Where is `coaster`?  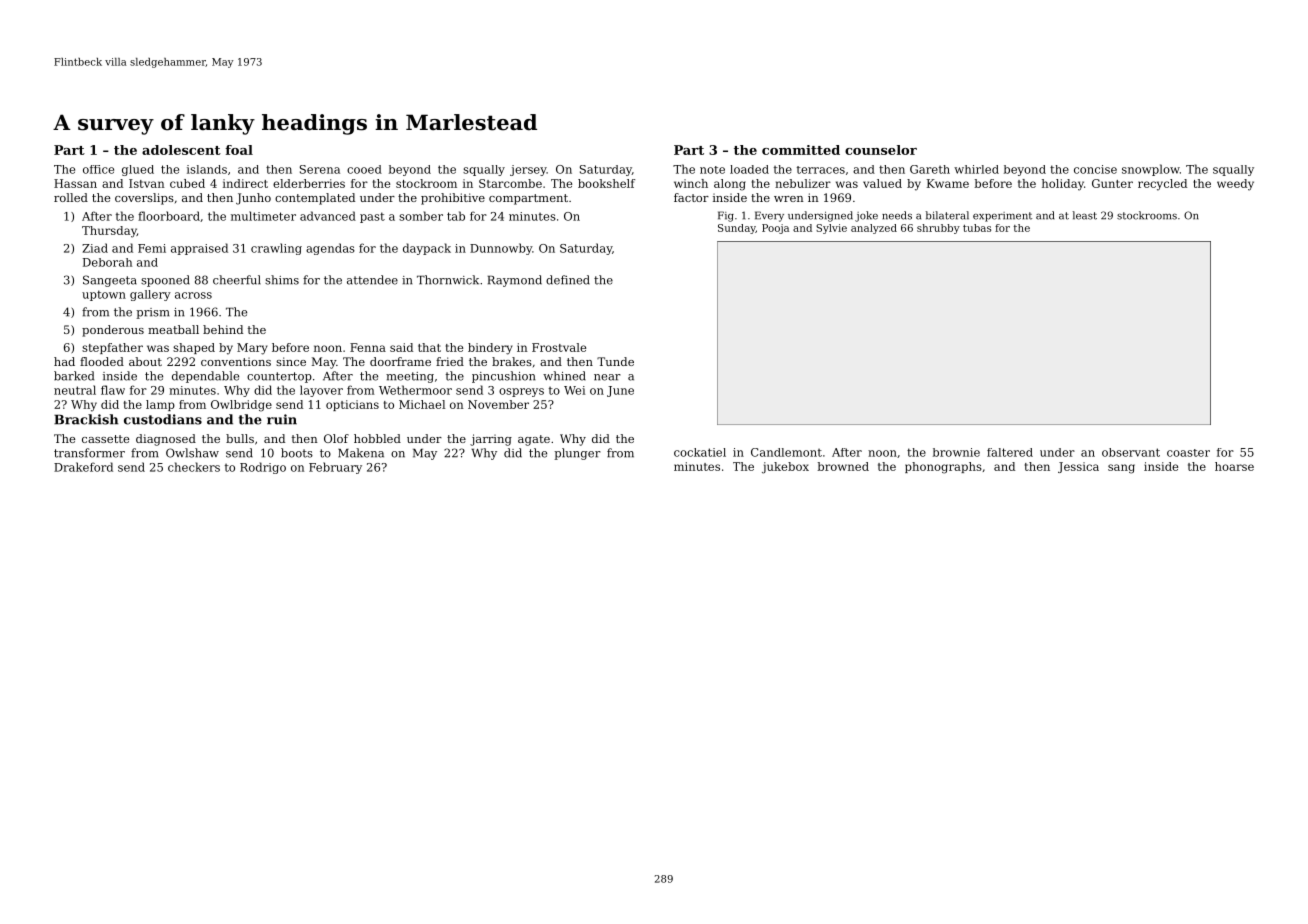
coaster is located at coordinates (1188, 453).
